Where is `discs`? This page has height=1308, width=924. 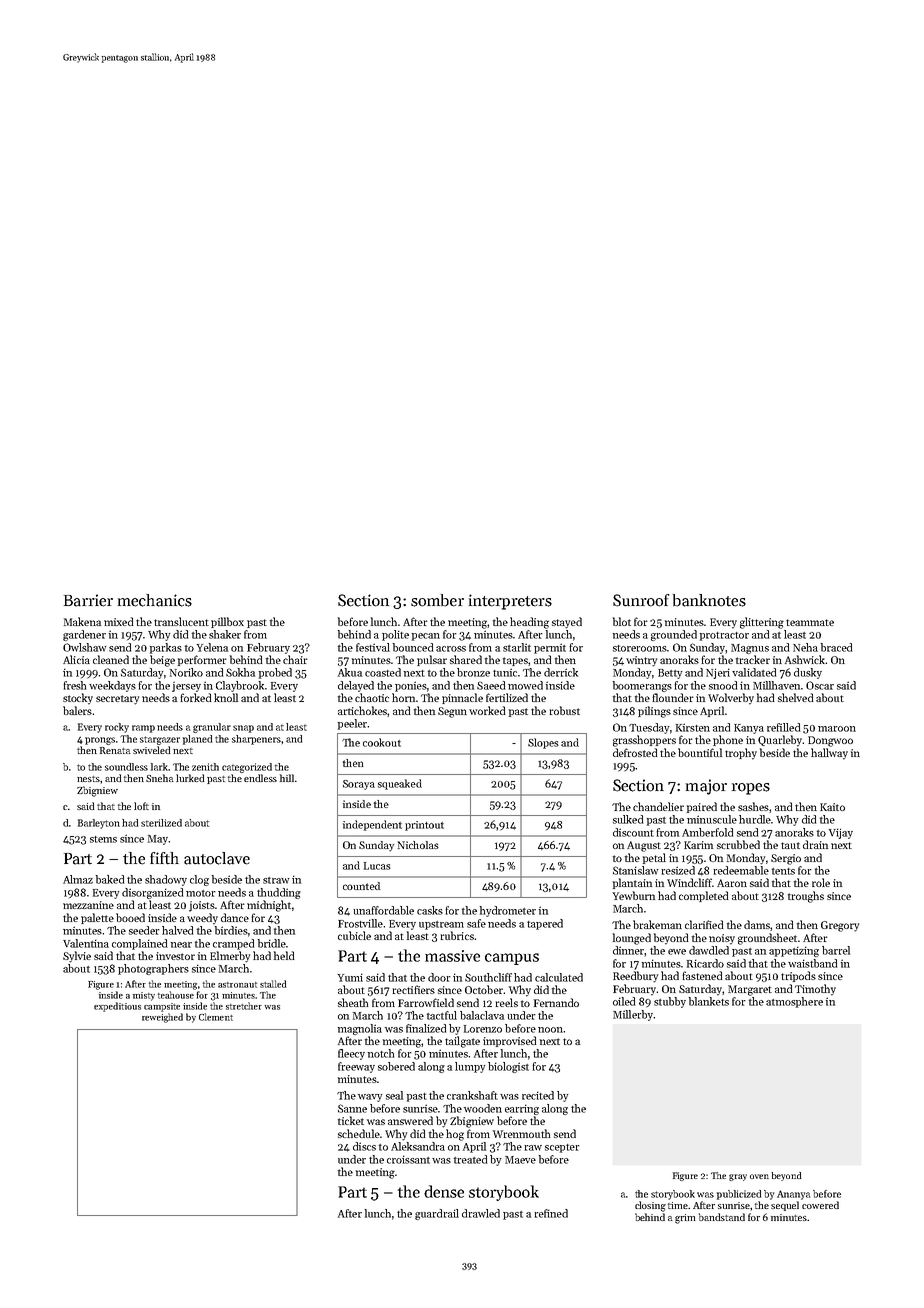
discs is located at coordinates (364, 1146).
